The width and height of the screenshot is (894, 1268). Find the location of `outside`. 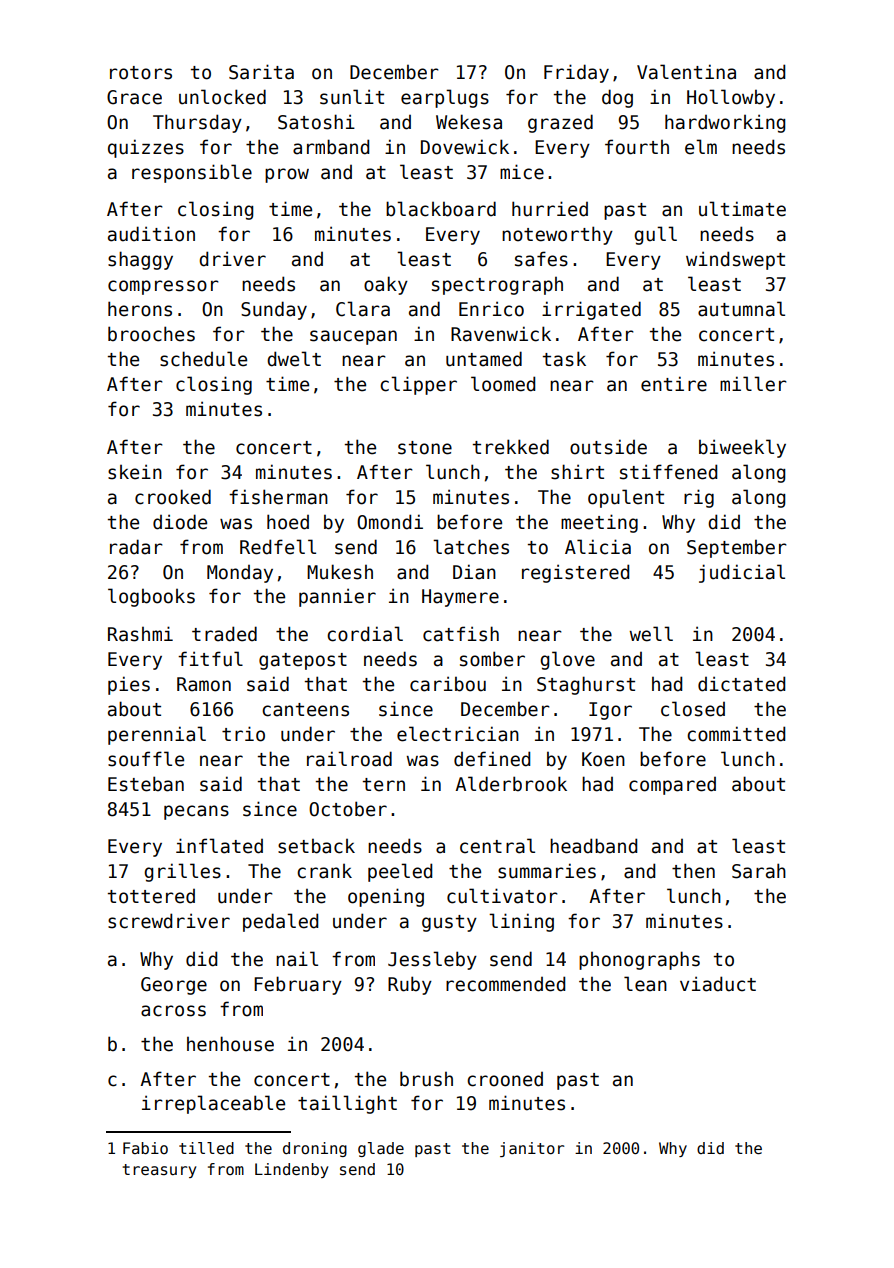

outside is located at coordinates (608, 447).
